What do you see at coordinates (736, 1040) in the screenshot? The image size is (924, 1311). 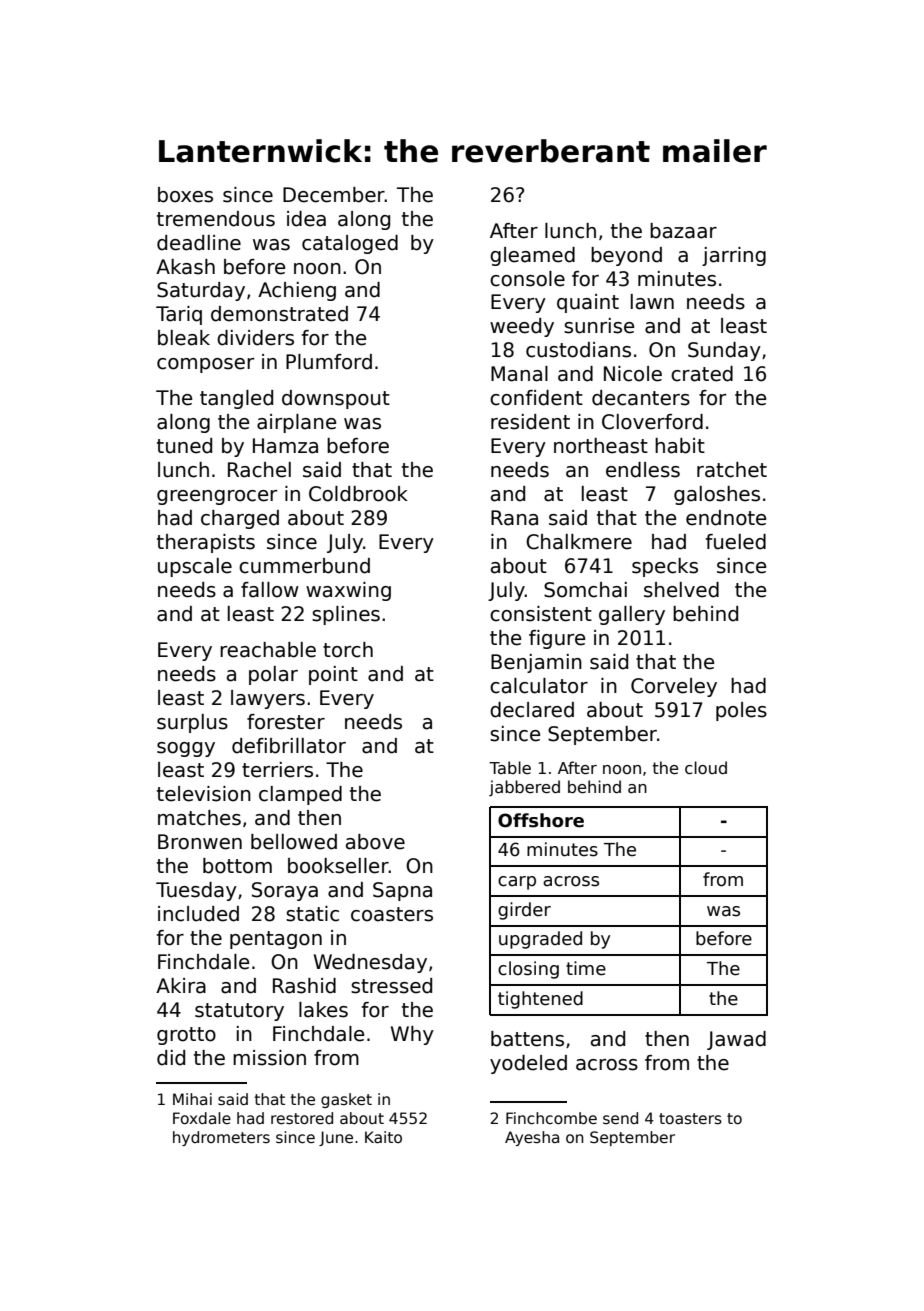 I see `Jawad` at bounding box center [736, 1040].
